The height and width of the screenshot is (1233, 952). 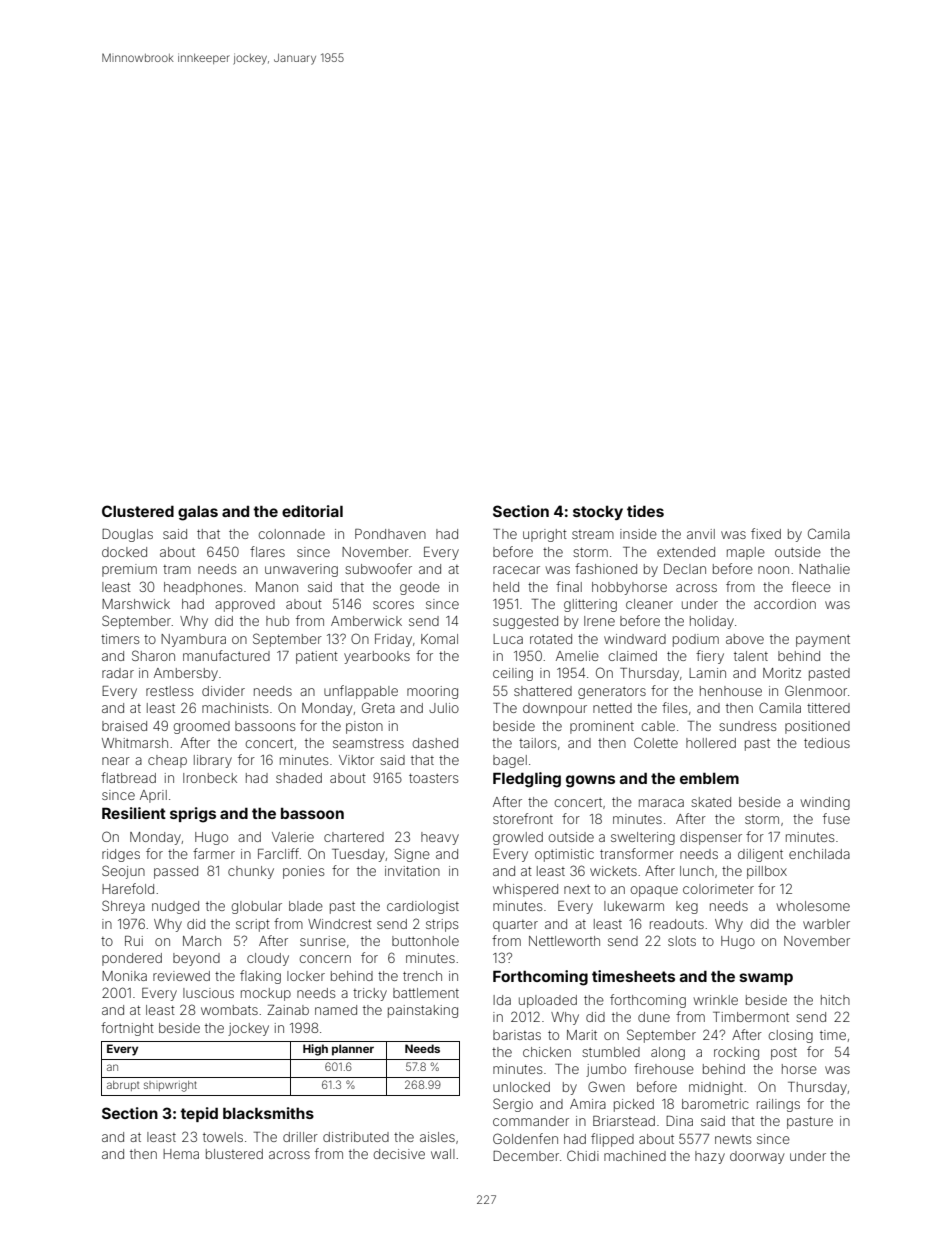 I want to click on whispered, so click(x=525, y=890).
